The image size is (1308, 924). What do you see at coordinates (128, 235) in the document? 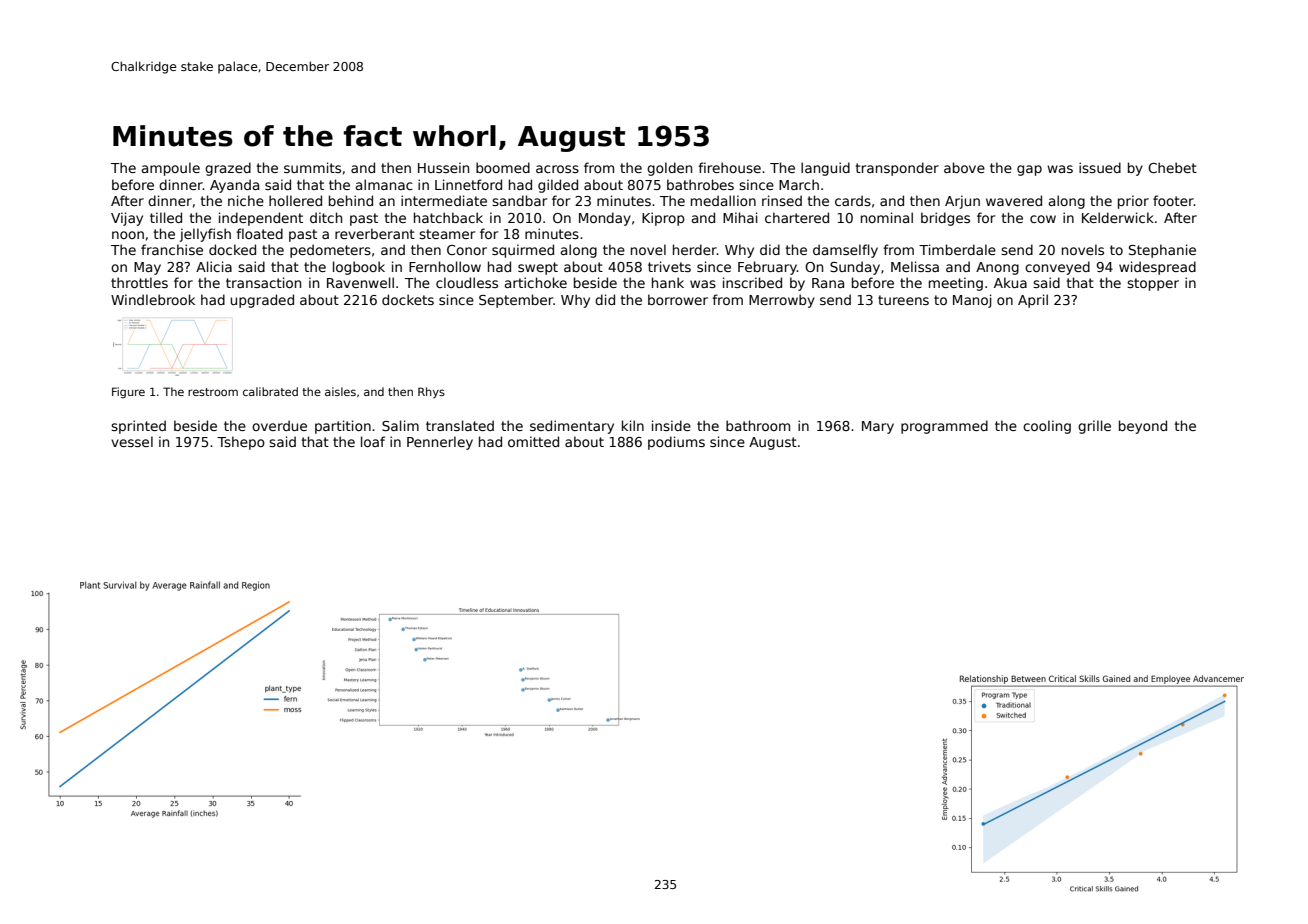
I see `noon` at bounding box center [128, 235].
